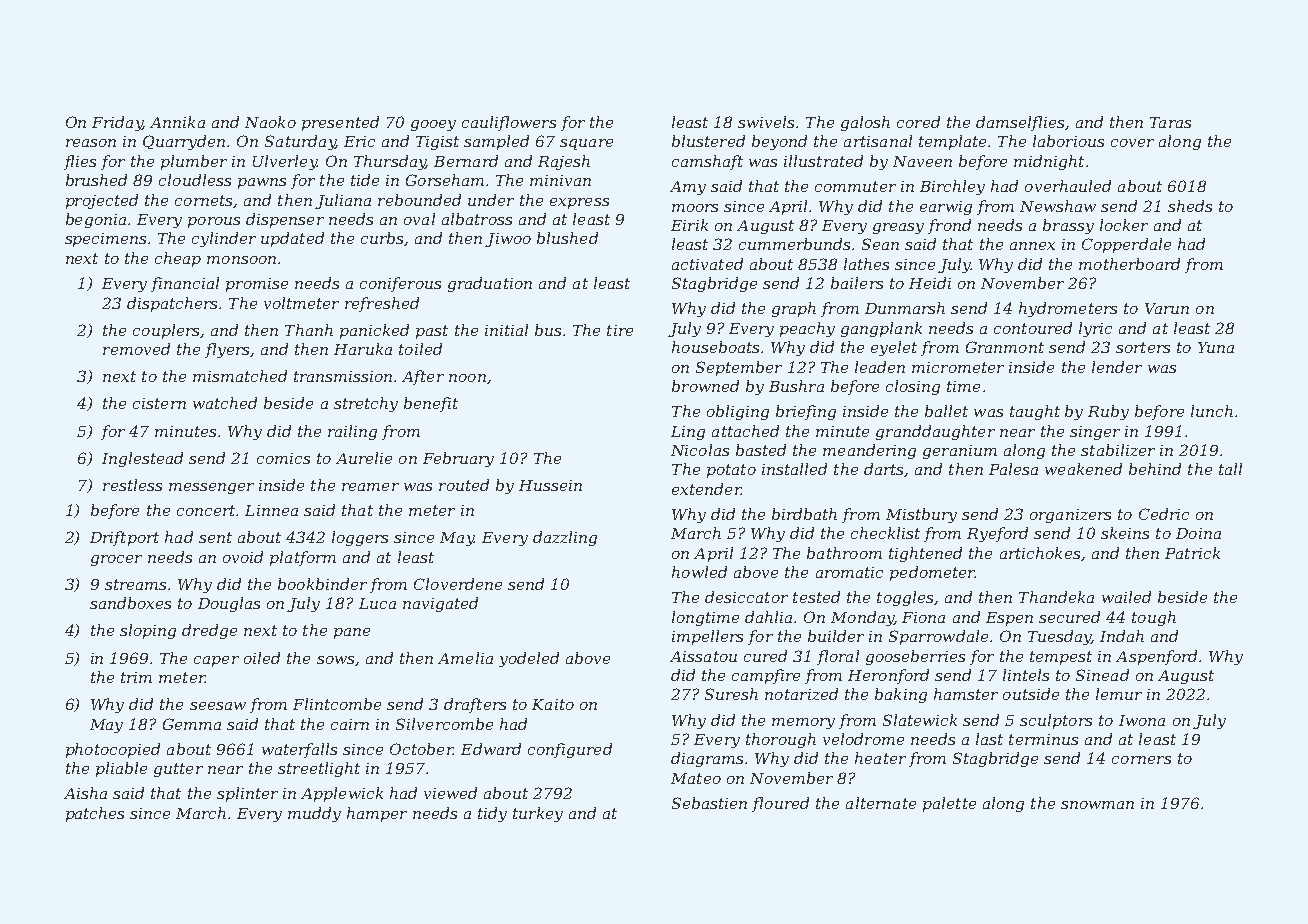 The width and height of the screenshot is (1308, 924). Describe the element at coordinates (1126, 245) in the screenshot. I see `Copperdale` at that location.
